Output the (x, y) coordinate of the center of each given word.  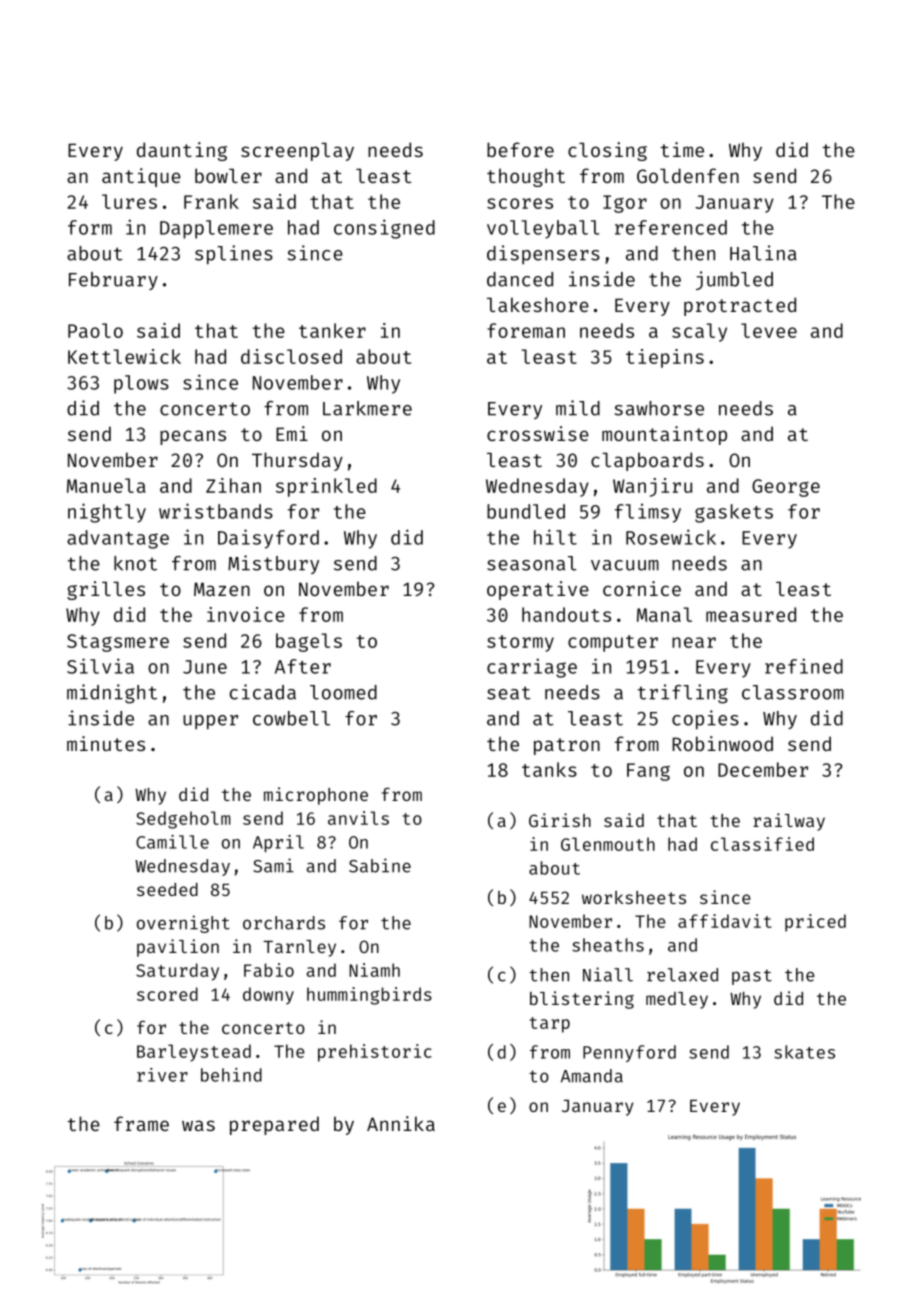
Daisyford (268, 539)
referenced (671, 227)
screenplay (297, 152)
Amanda (592, 1076)
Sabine (380, 865)
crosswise (538, 433)
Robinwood (722, 743)
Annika (401, 1123)
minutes (106, 743)
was (198, 1125)
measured (751, 614)
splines (234, 255)
